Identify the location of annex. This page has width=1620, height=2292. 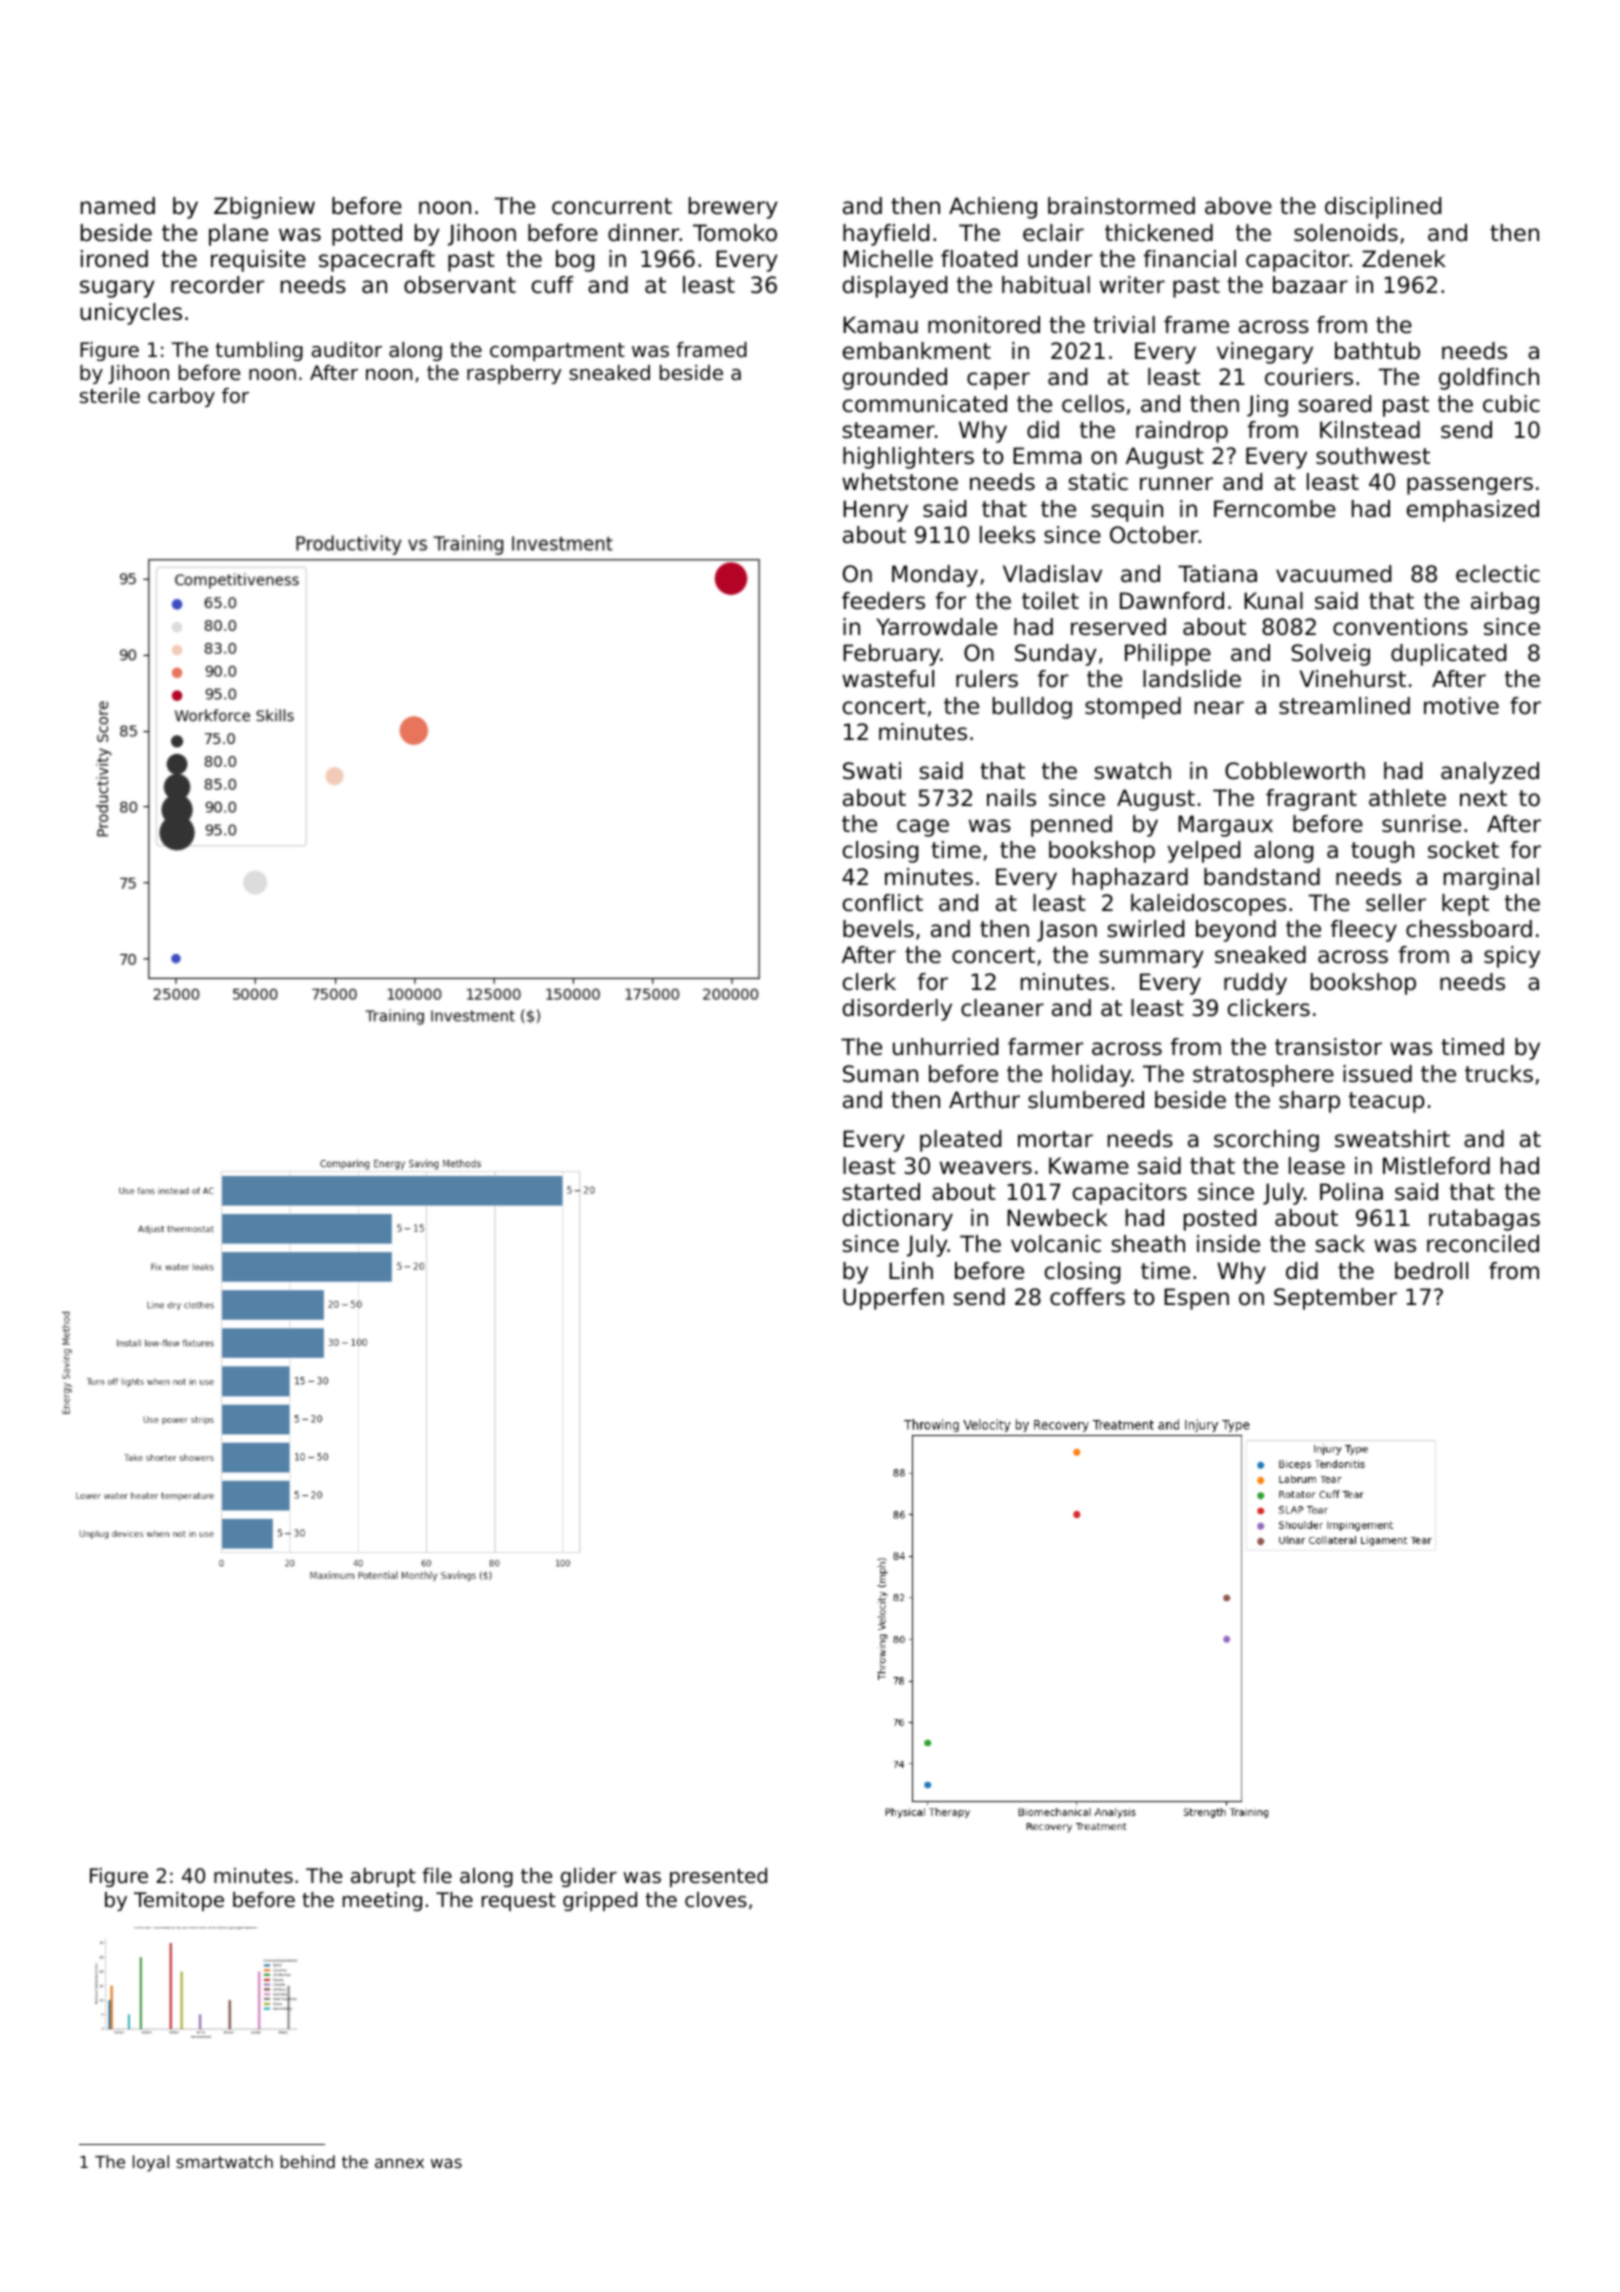
(399, 2163).
